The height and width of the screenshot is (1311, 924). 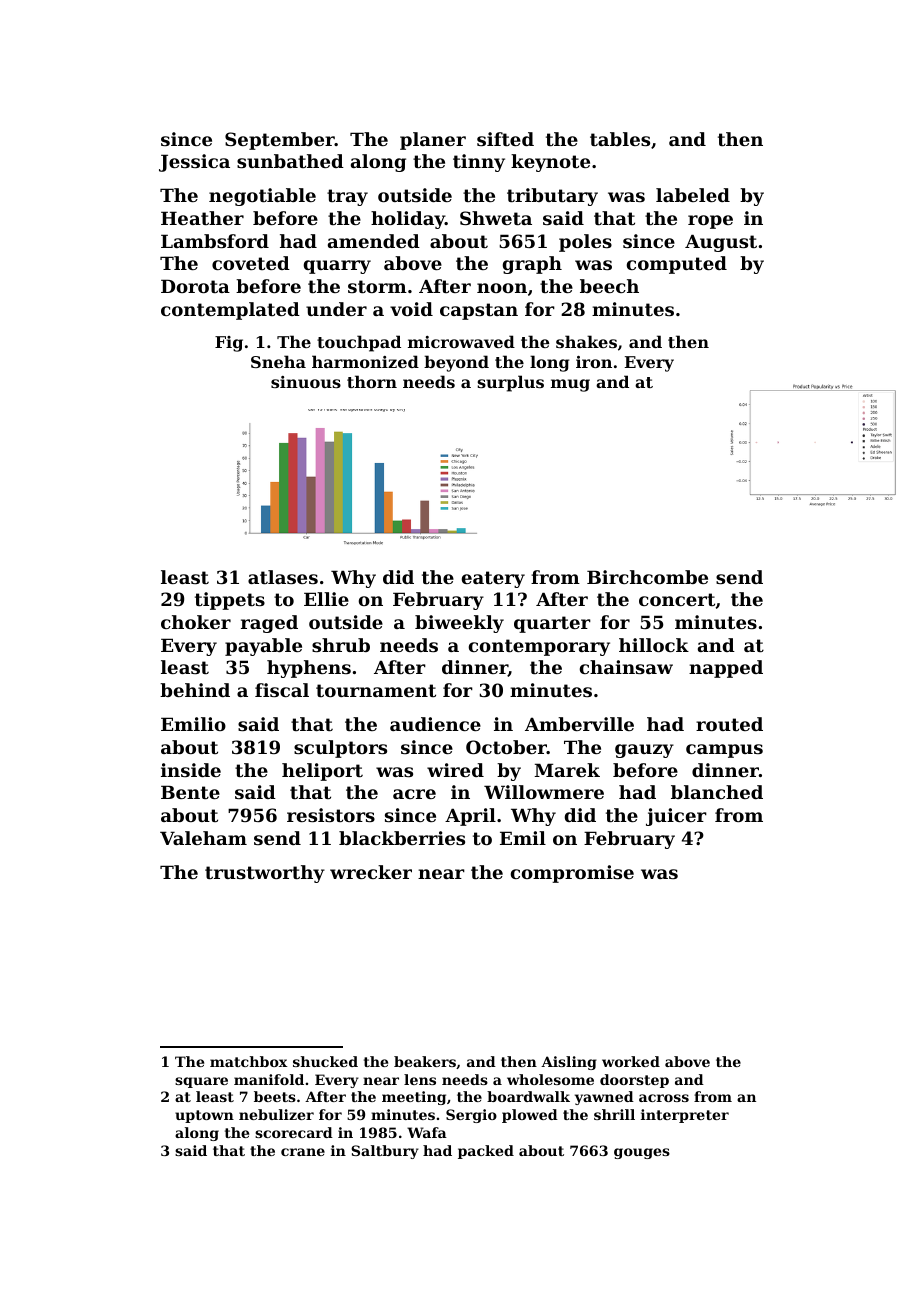 What do you see at coordinates (459, 624) in the screenshot?
I see `biweekly` at bounding box center [459, 624].
